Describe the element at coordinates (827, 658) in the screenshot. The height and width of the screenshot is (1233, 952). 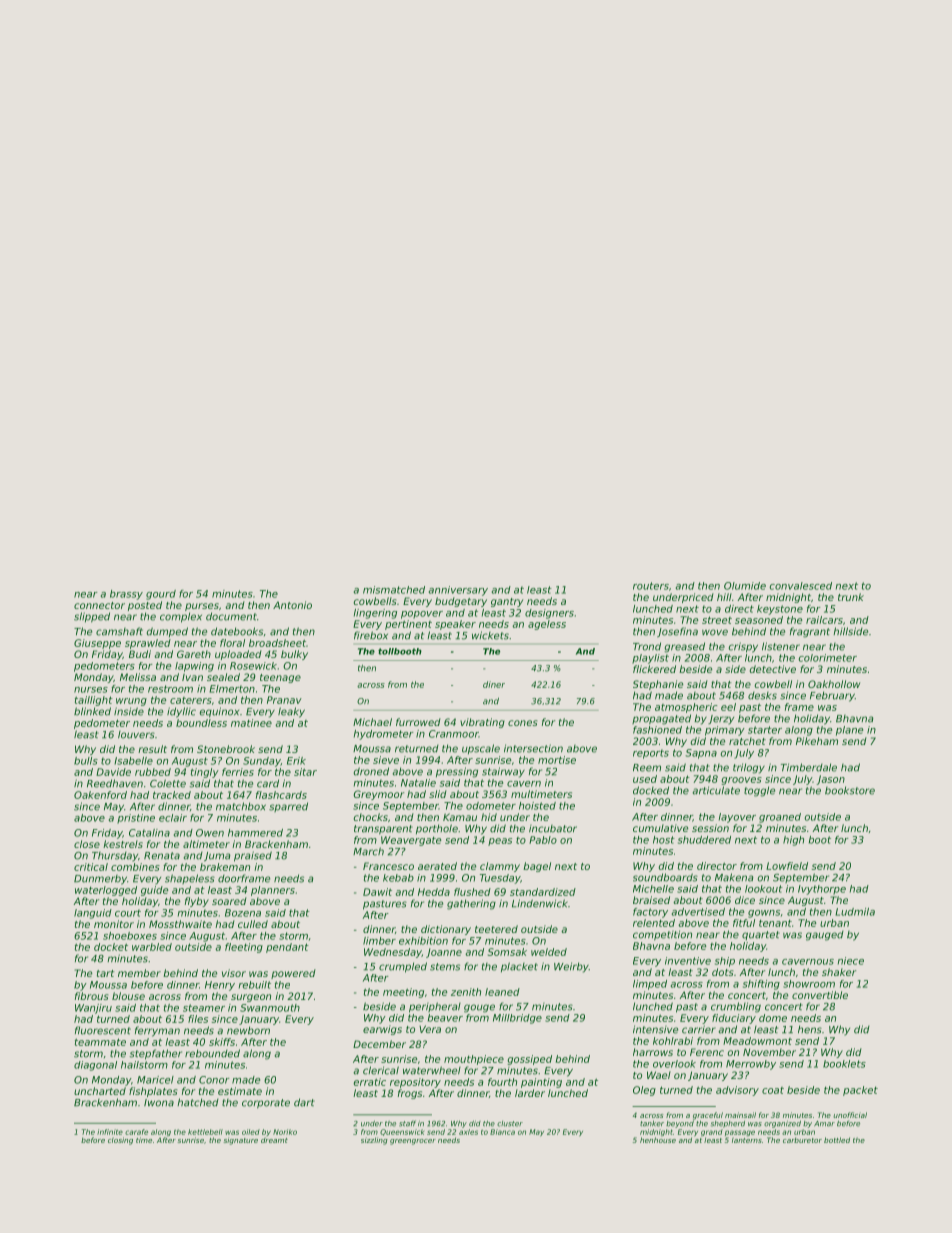
I see `colorimeter` at that location.
